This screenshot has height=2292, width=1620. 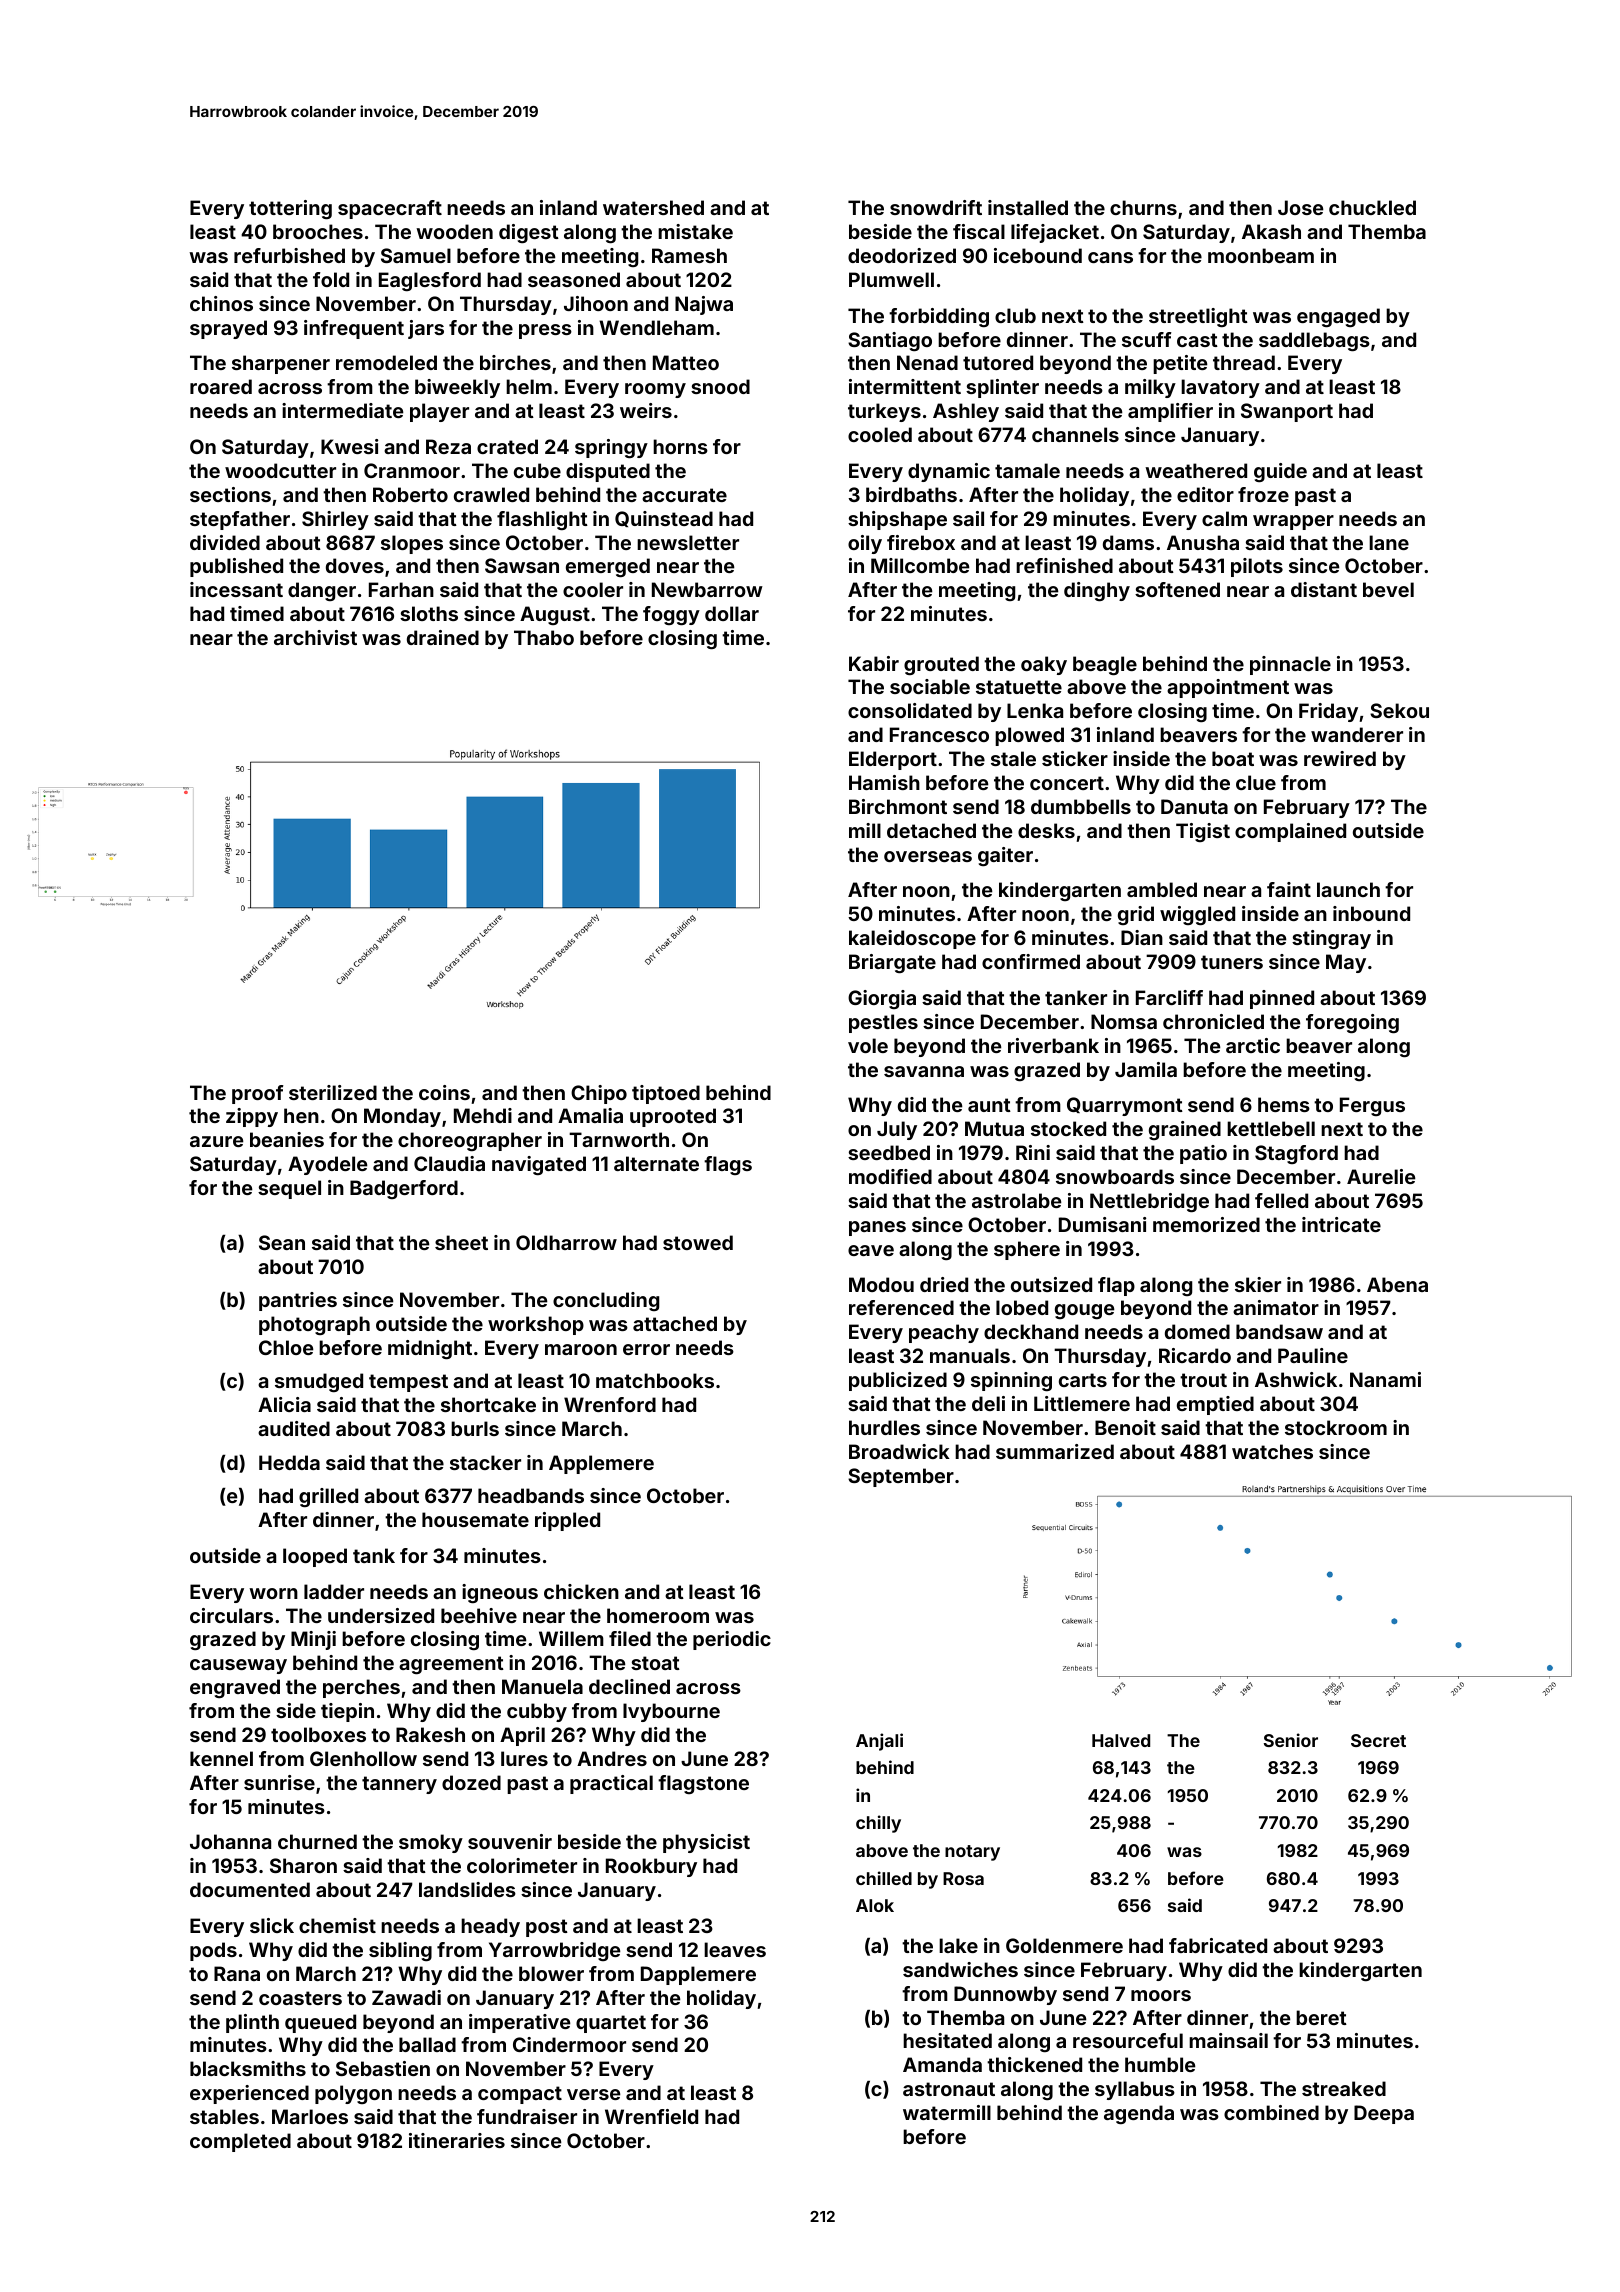 I want to click on completed, so click(x=240, y=2142).
